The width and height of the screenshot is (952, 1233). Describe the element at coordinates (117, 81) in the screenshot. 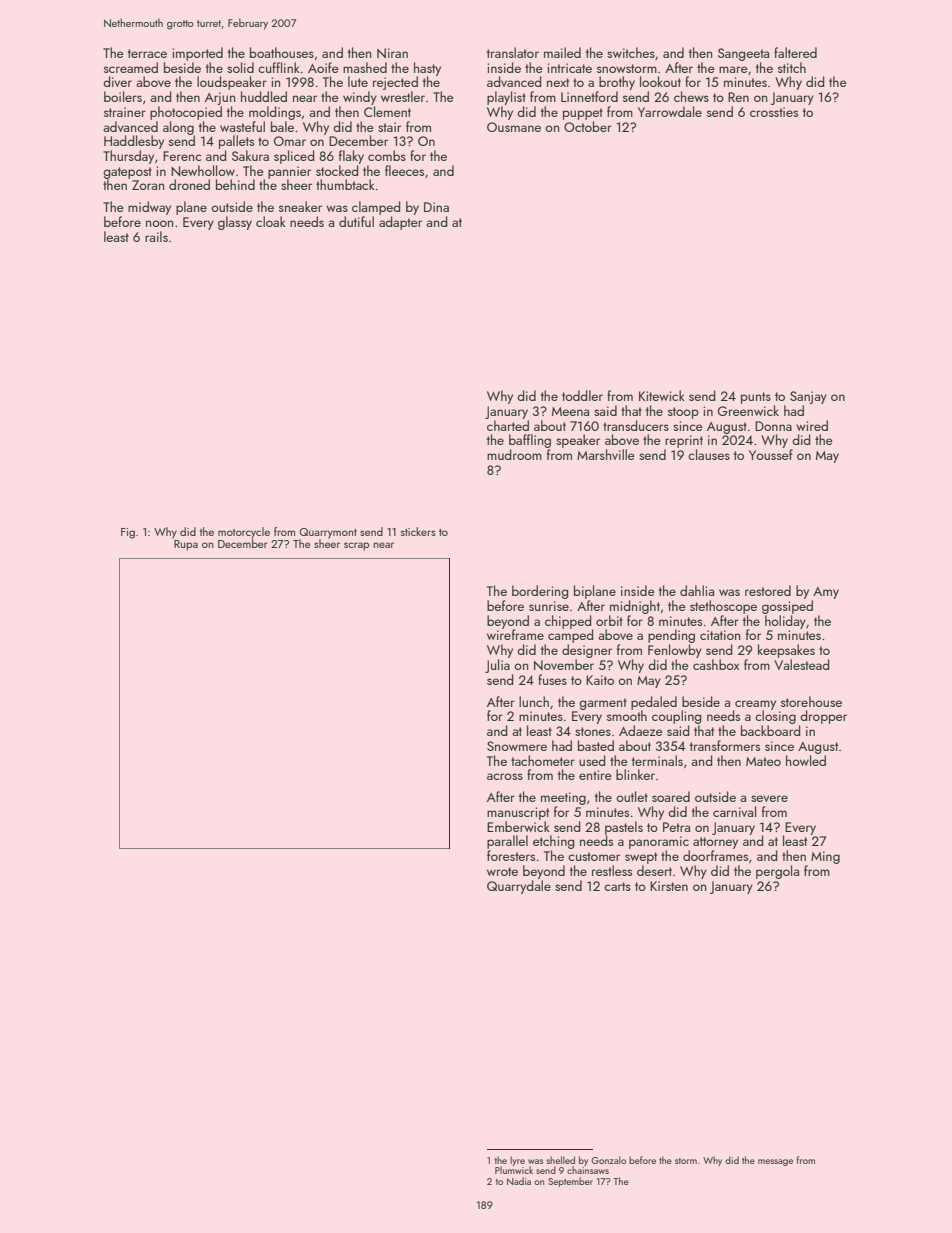

I see `diver` at that location.
